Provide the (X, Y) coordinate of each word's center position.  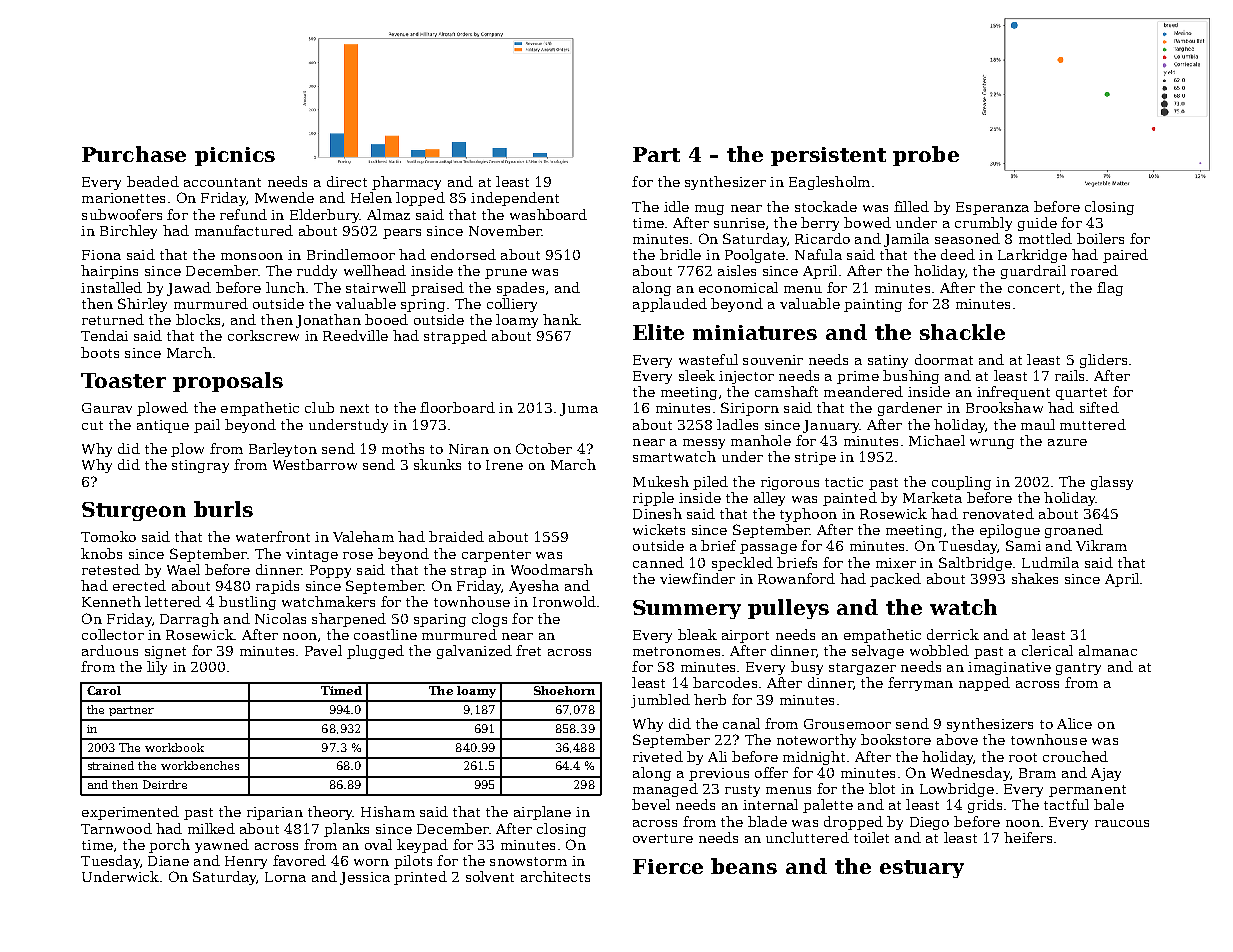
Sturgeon (134, 511)
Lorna (285, 877)
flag (1110, 289)
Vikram (1101, 545)
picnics (235, 156)
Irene (504, 465)
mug (709, 210)
